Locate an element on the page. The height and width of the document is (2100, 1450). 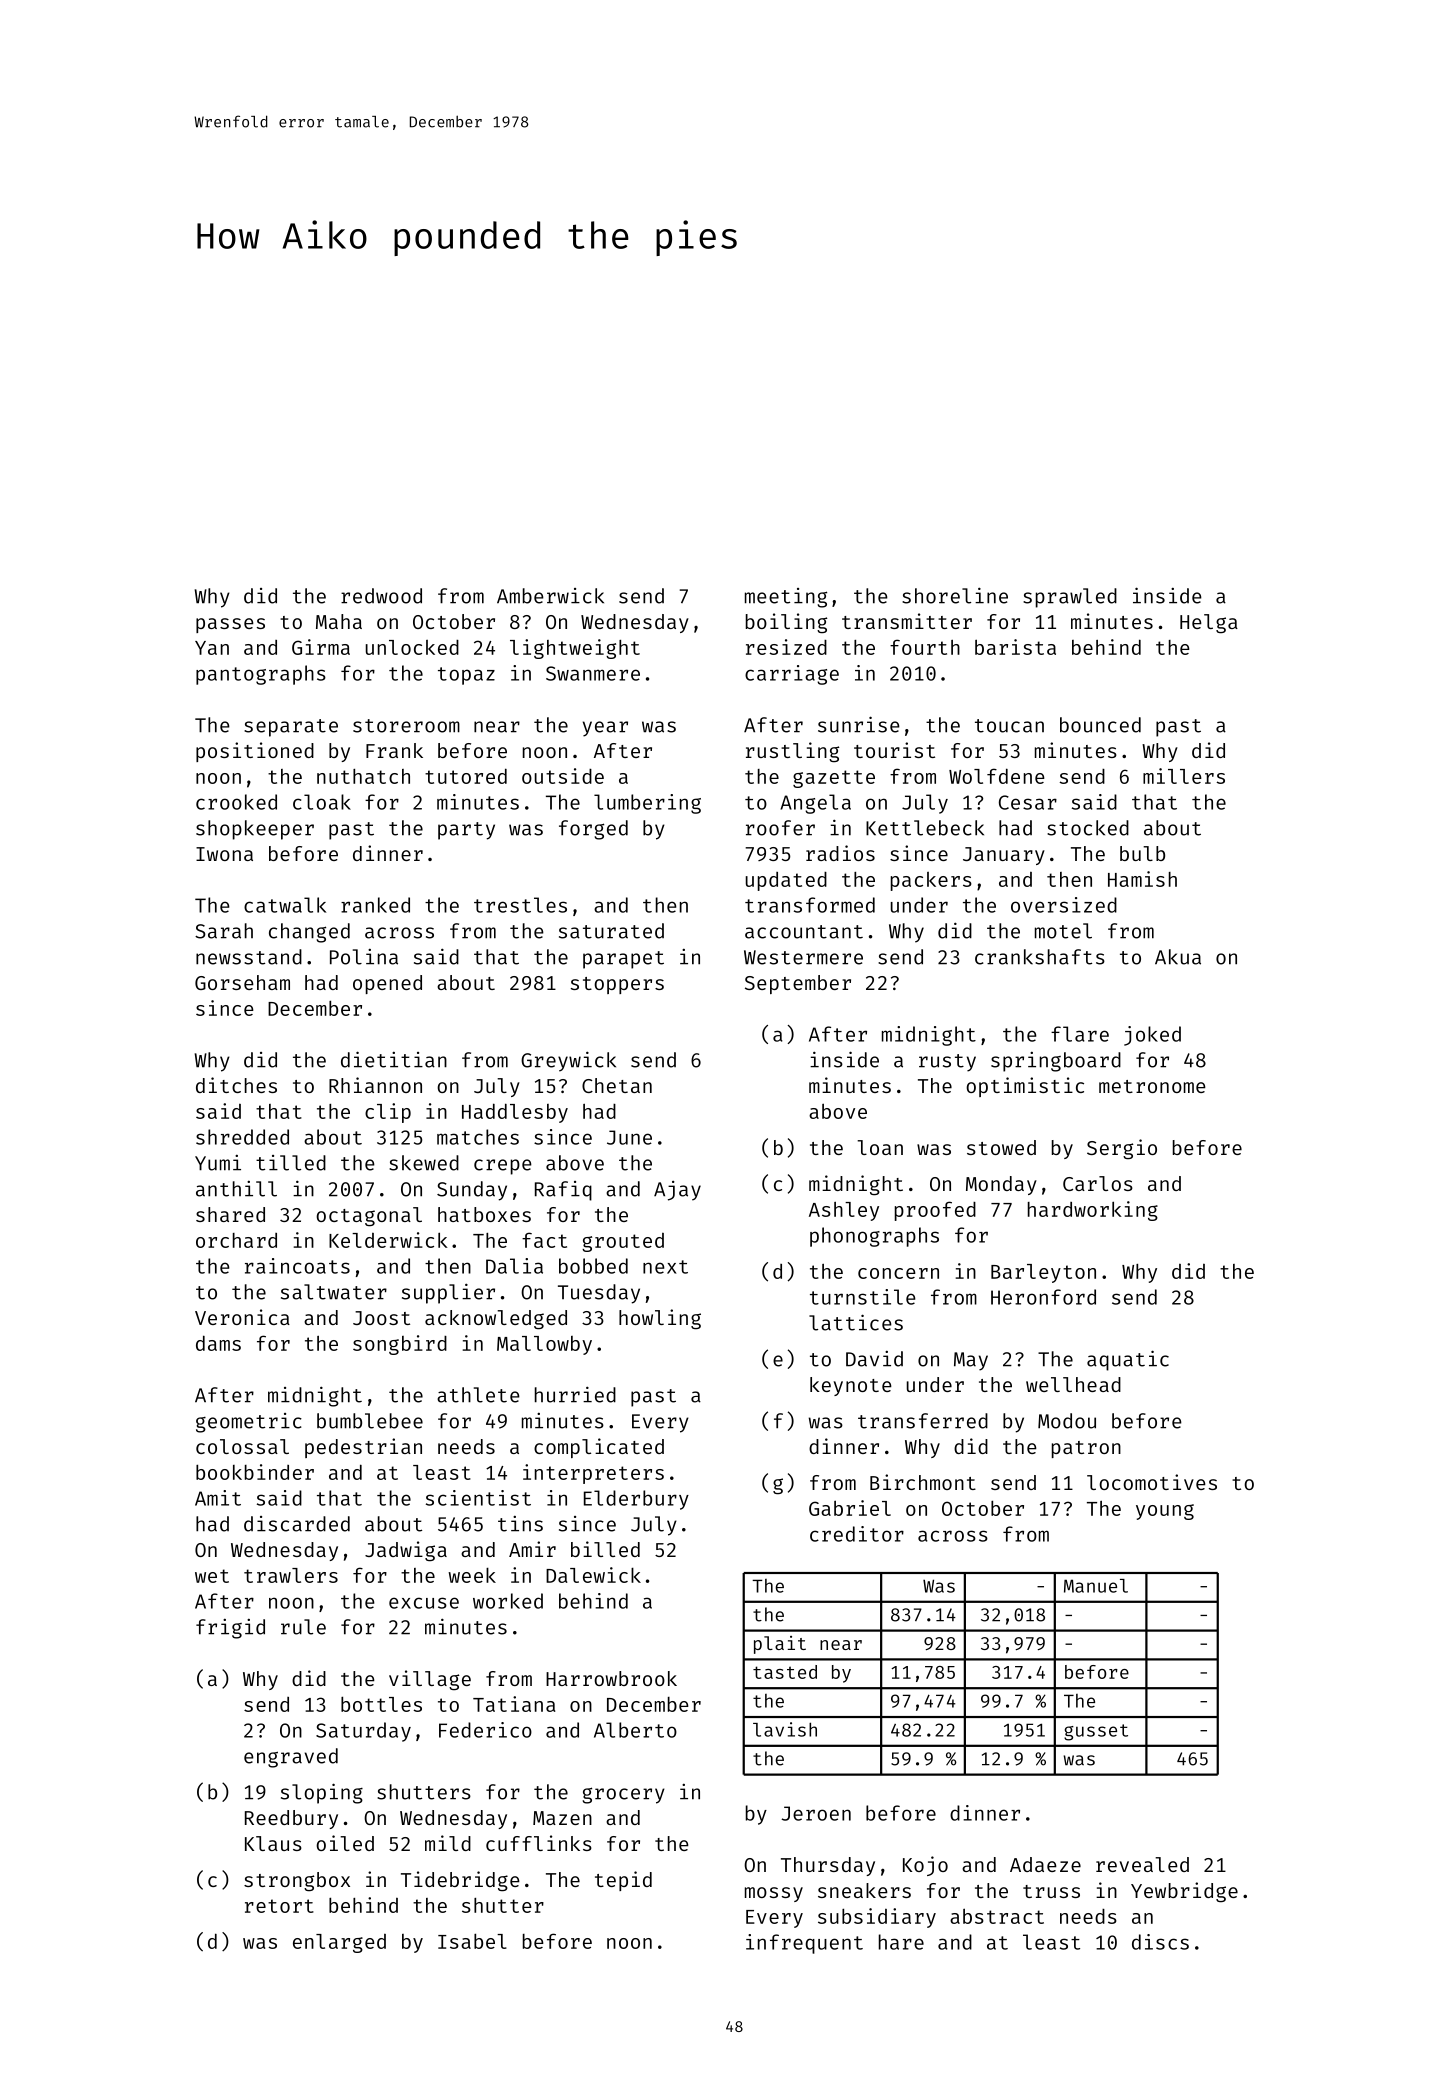
January is located at coordinates (1004, 856).
